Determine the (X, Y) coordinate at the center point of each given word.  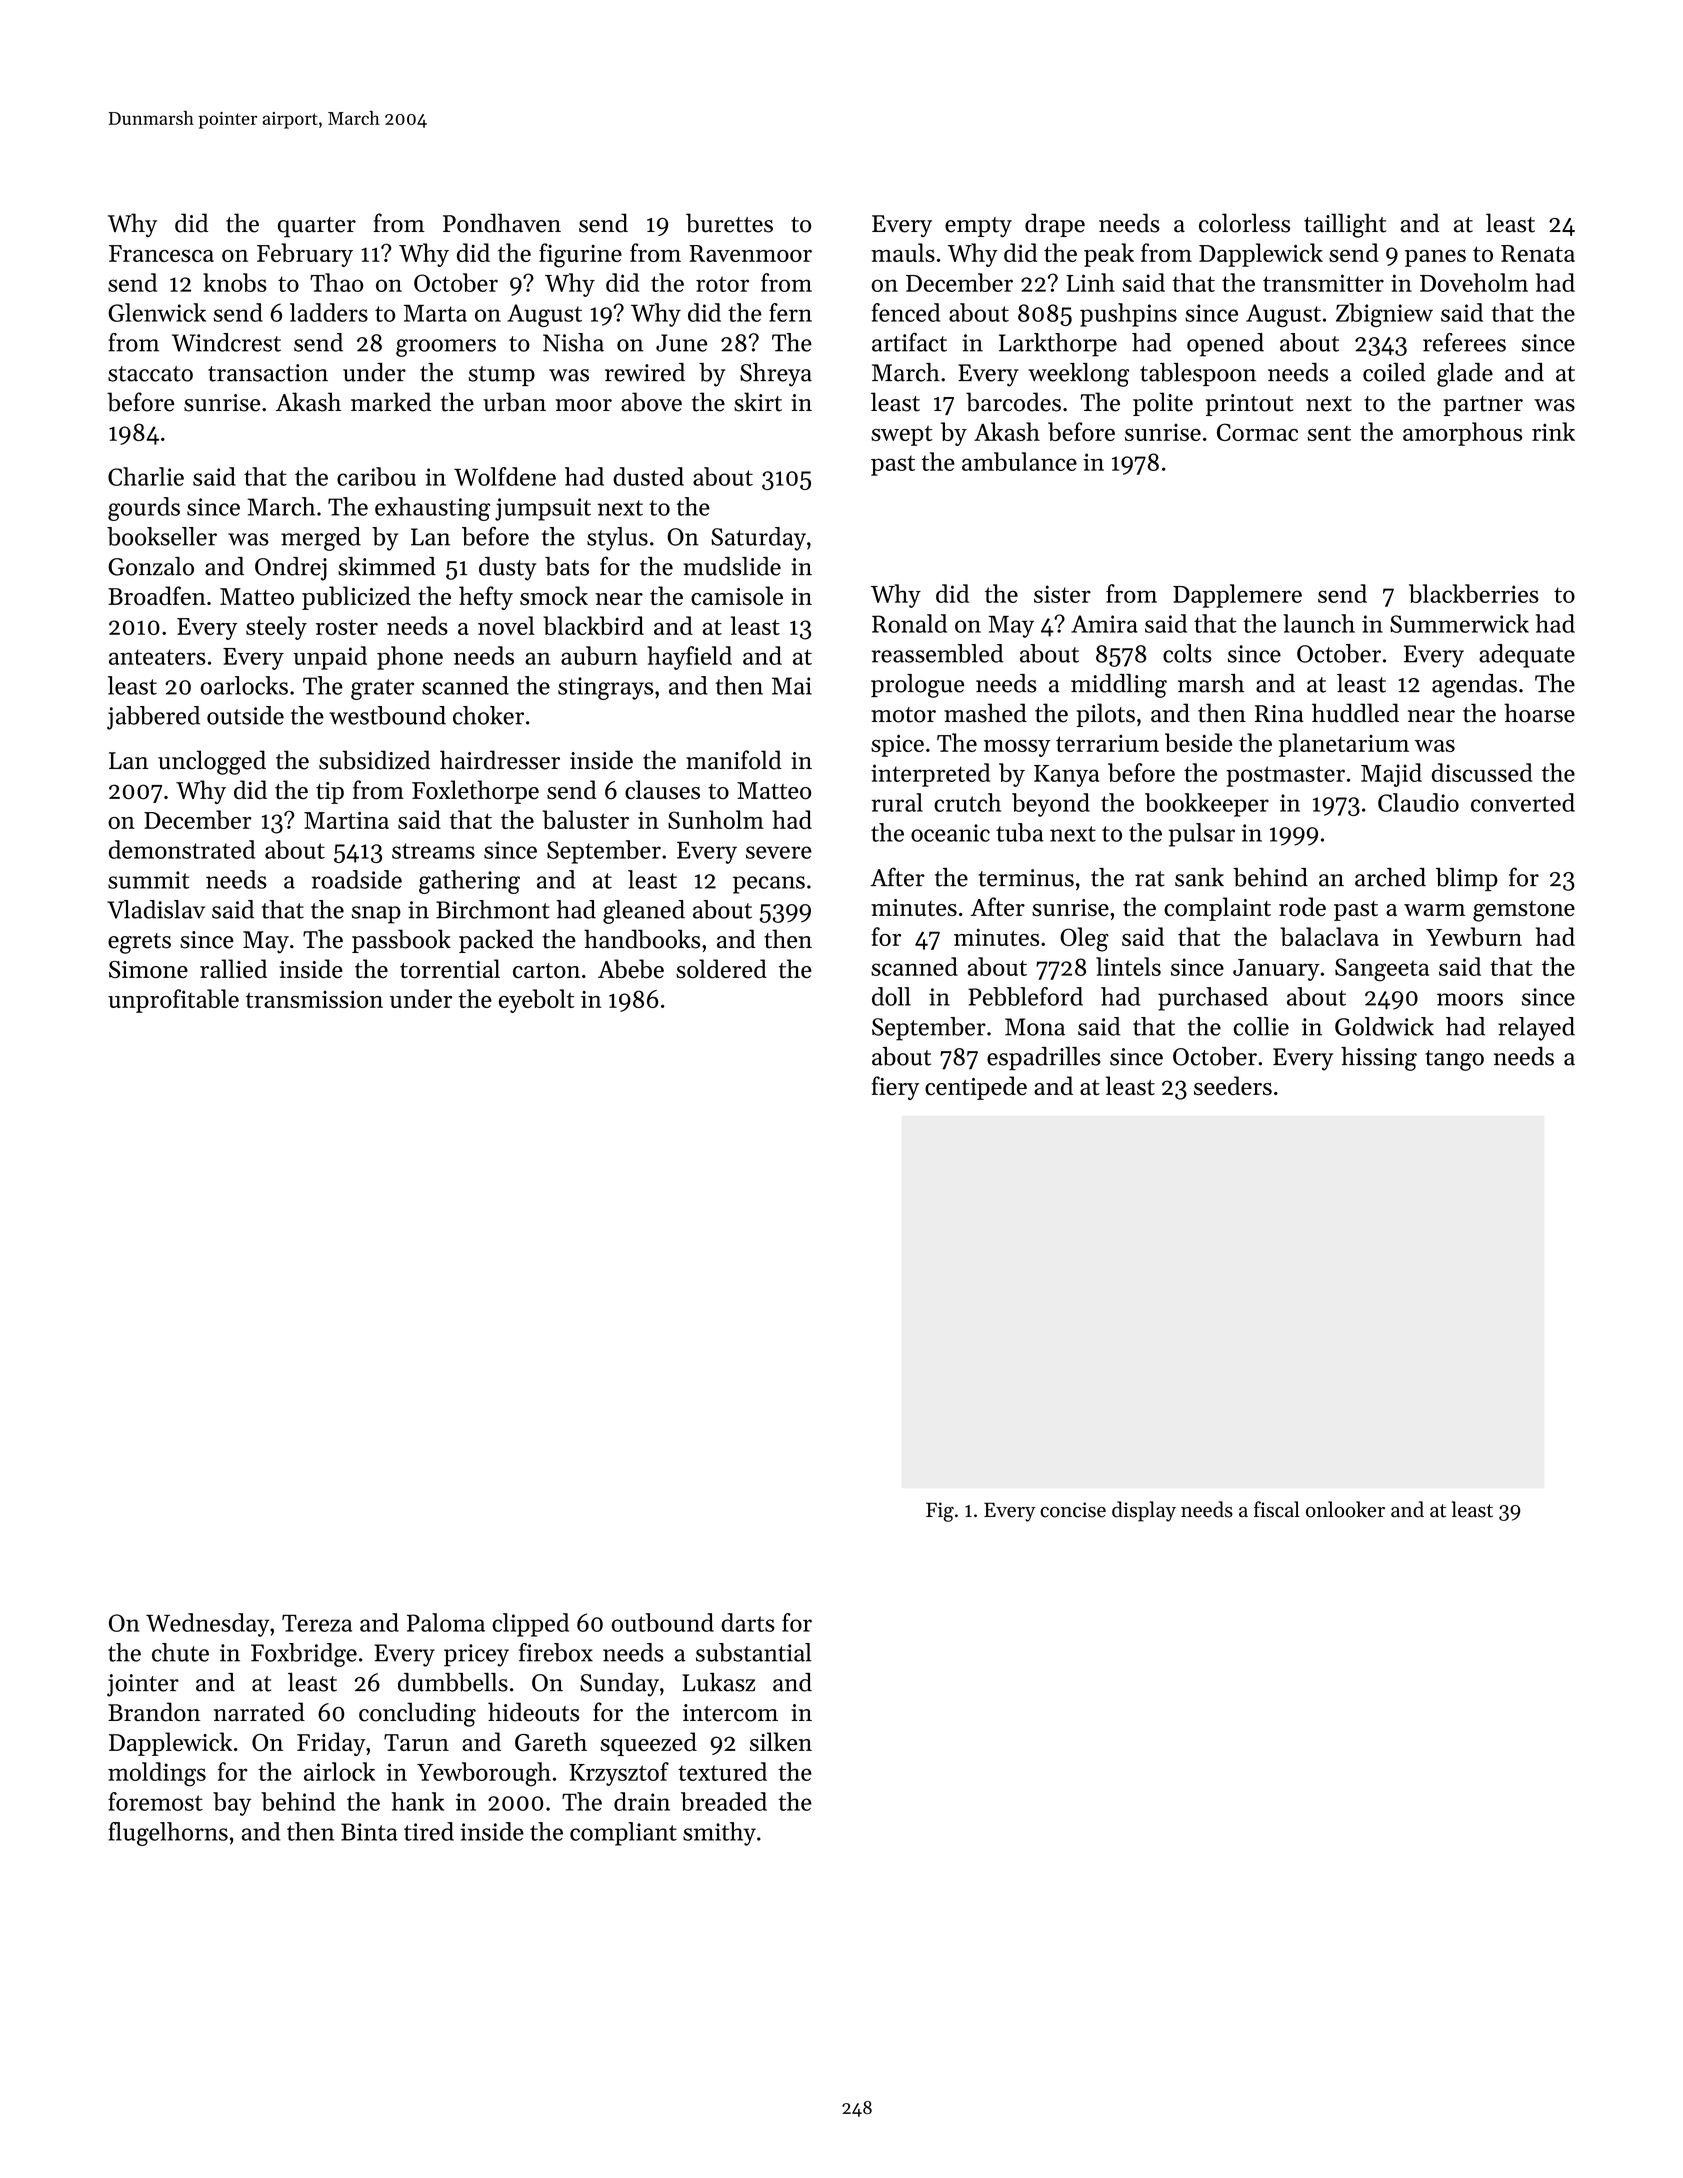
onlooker (1345, 1509)
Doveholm (1474, 282)
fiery (895, 1088)
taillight (1345, 225)
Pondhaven (502, 223)
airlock (339, 1771)
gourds (144, 509)
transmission (314, 999)
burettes (729, 223)
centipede (976, 1088)
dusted (648, 476)
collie (1261, 1026)
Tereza (317, 1623)
